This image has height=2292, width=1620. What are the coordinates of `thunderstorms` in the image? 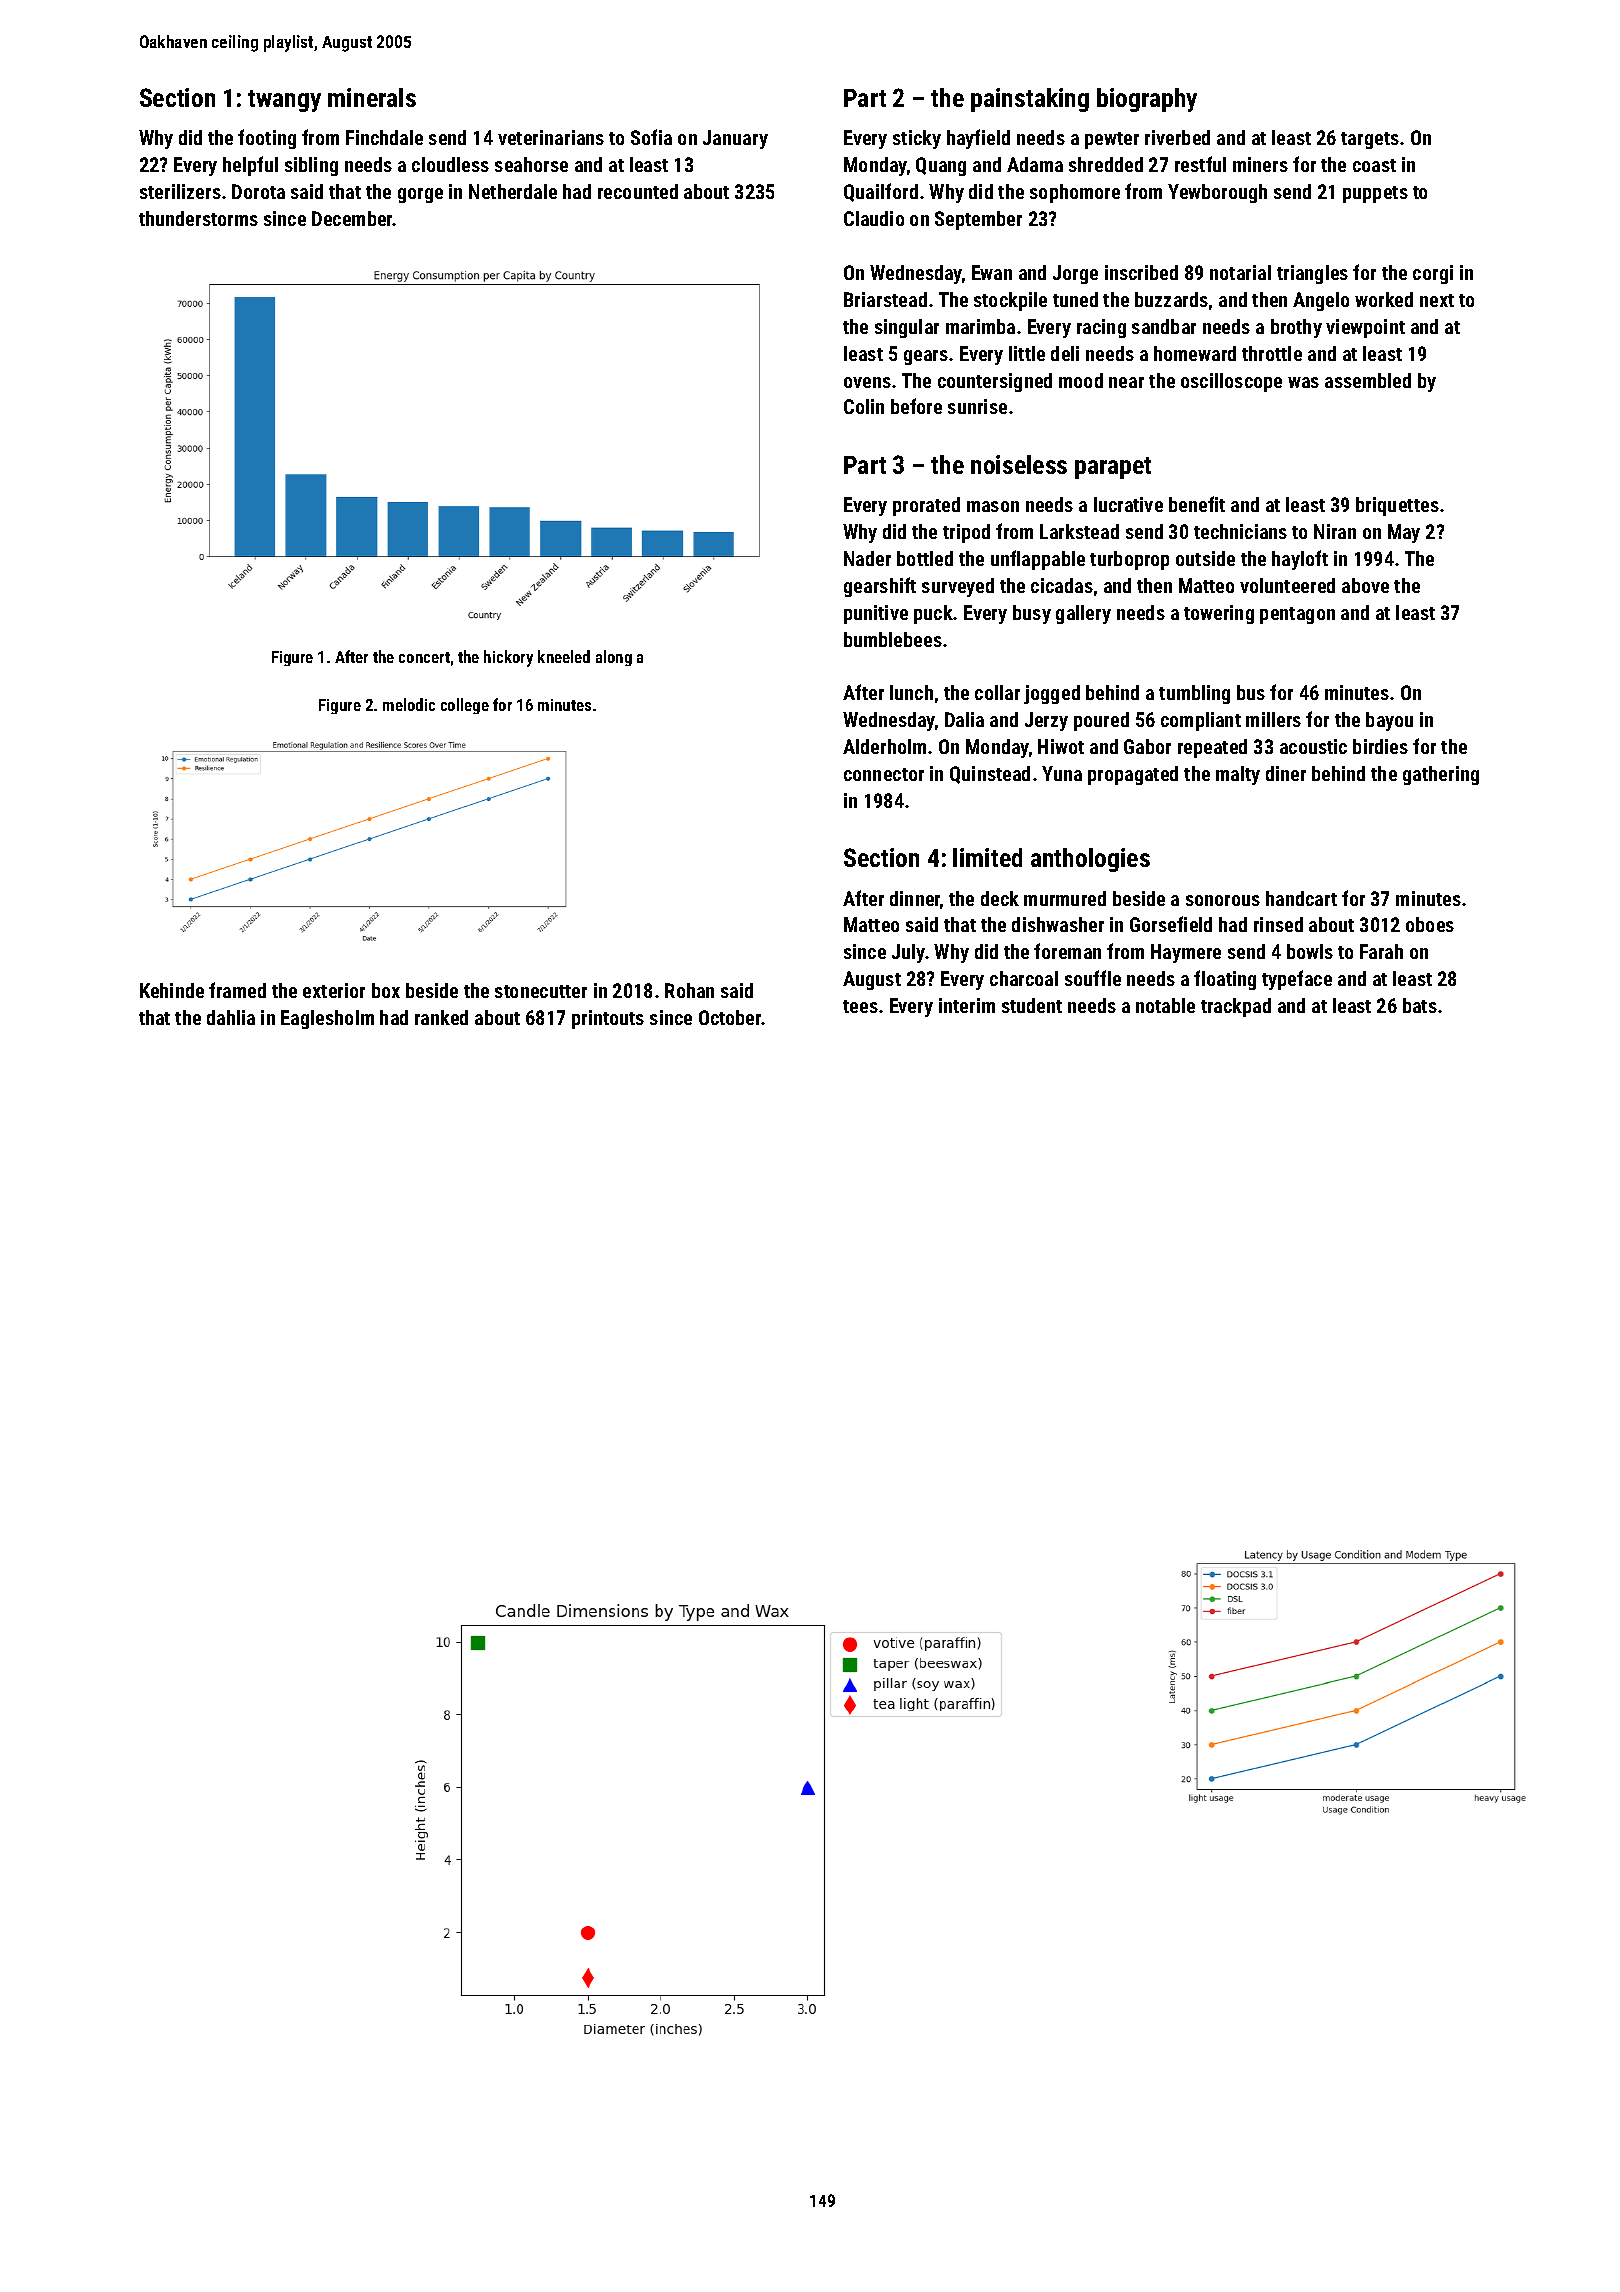 It's located at (198, 218).
